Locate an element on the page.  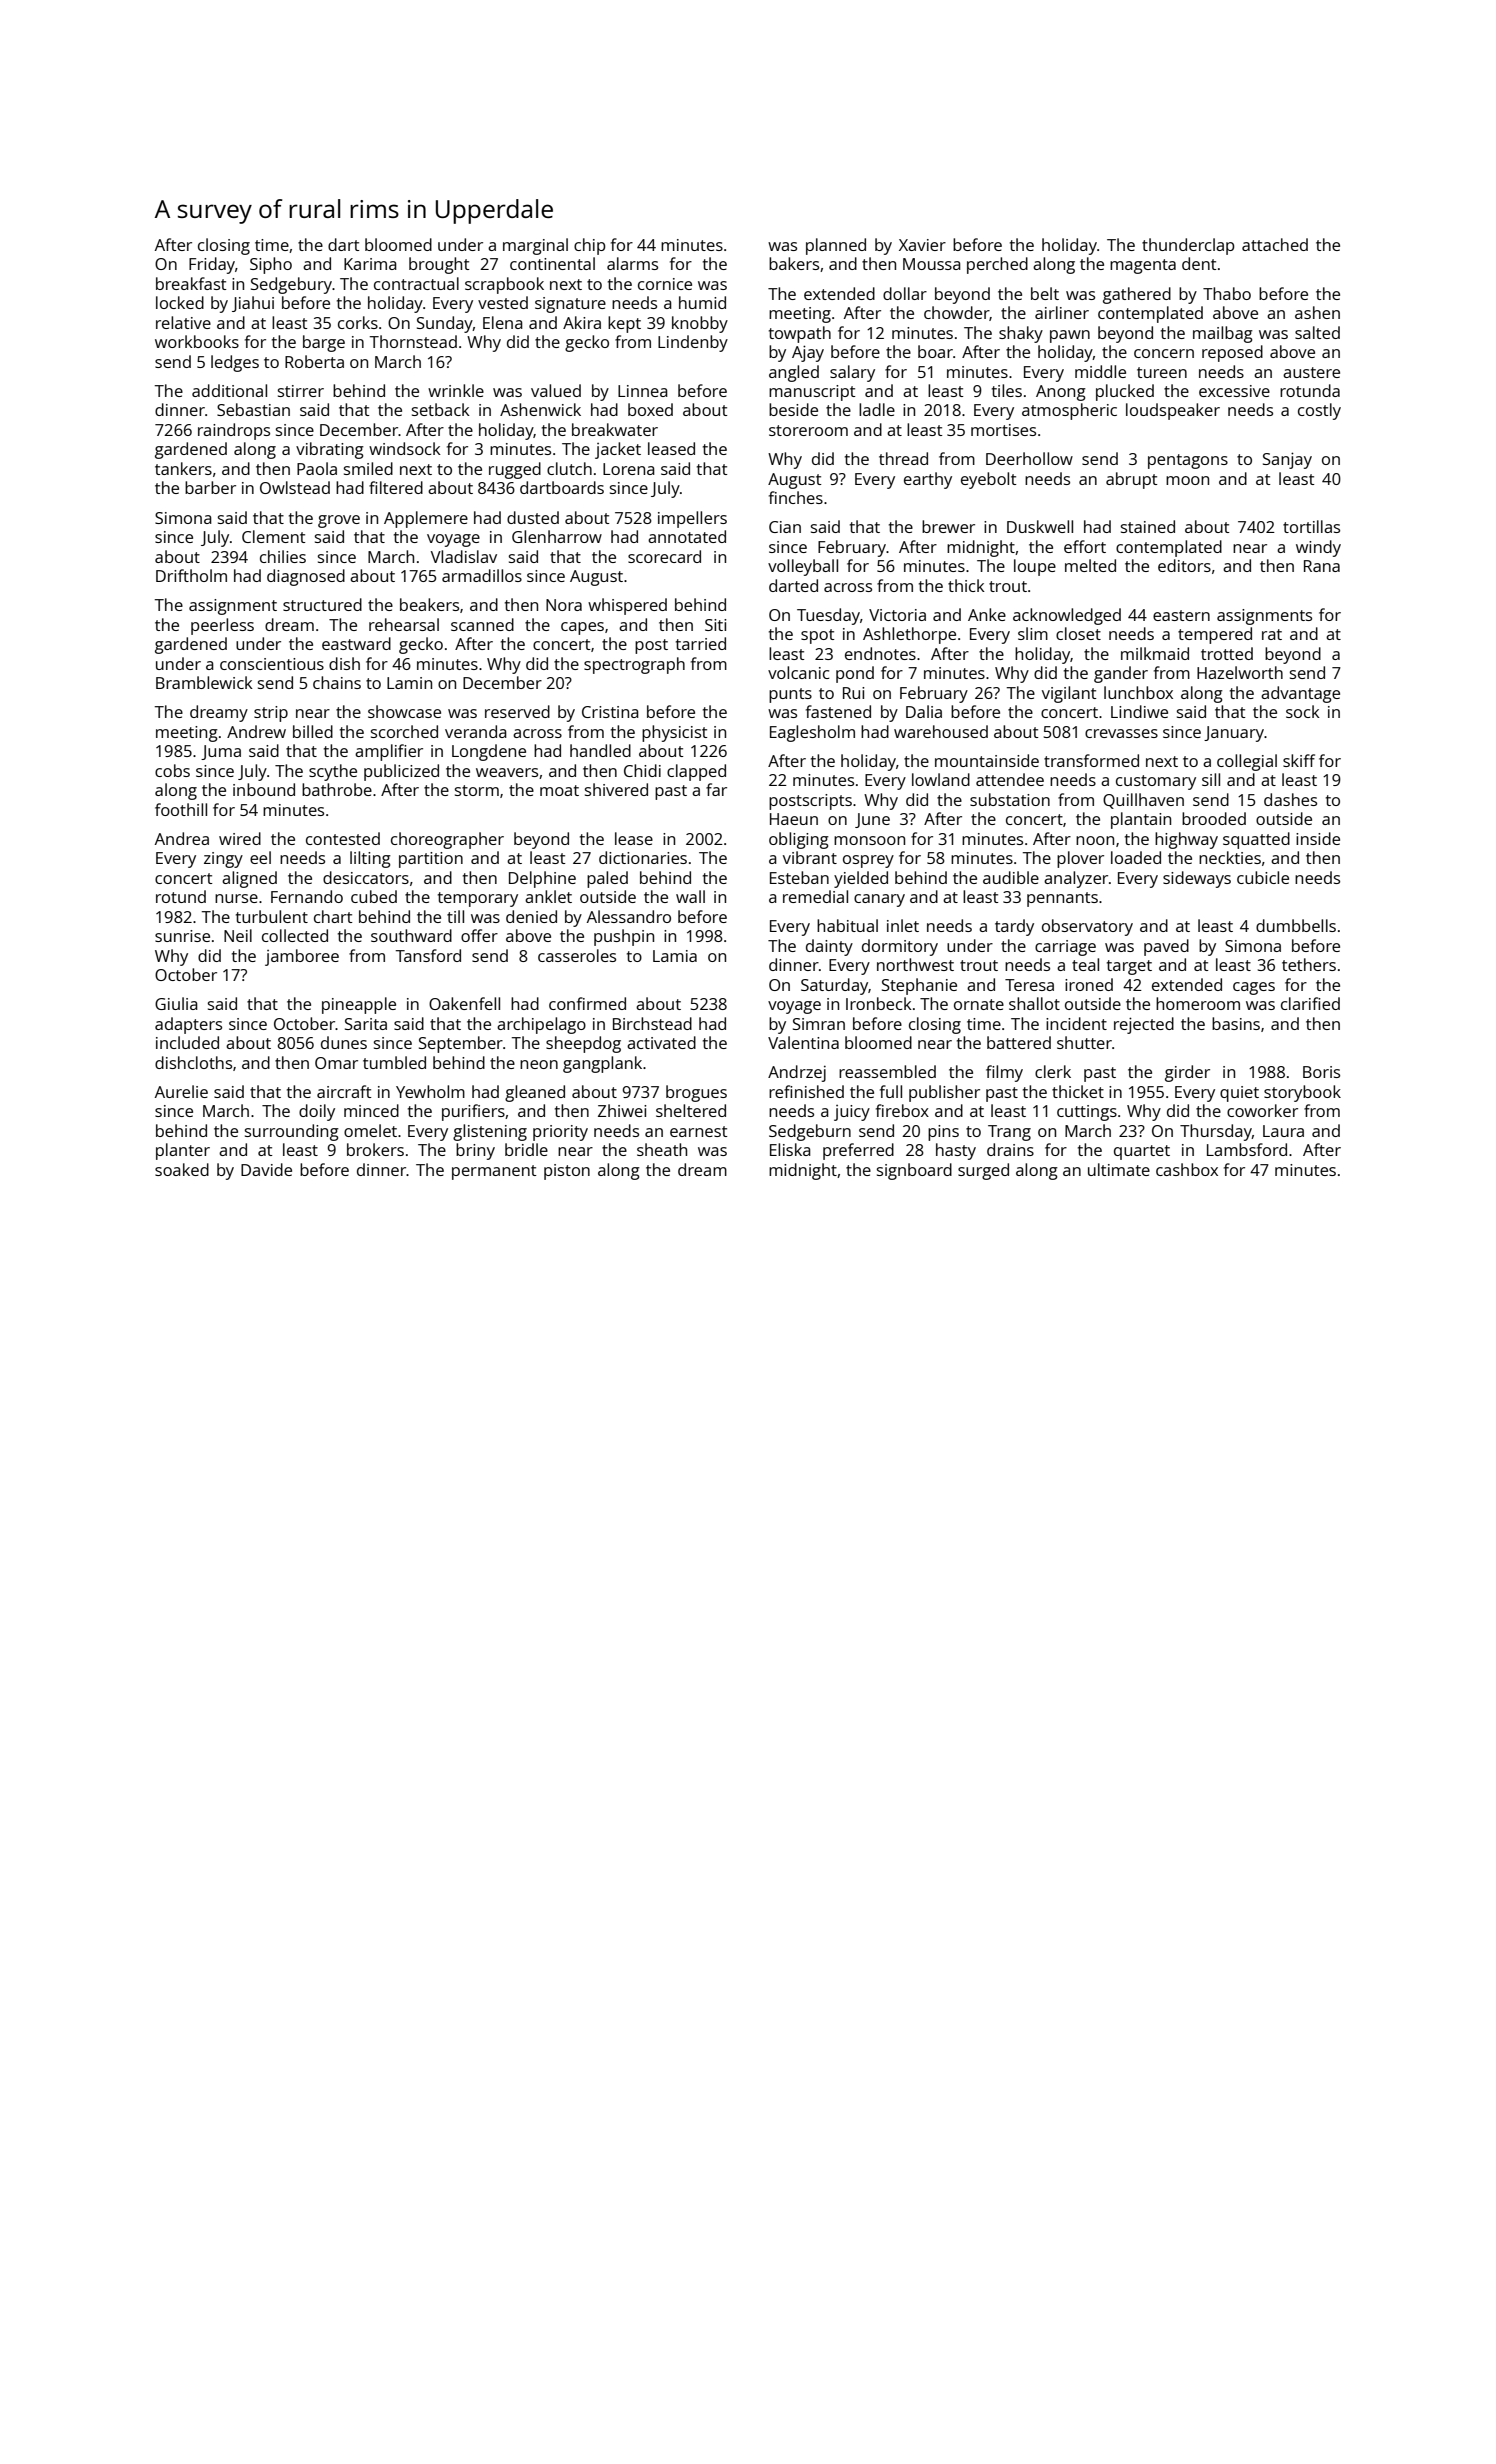
effort is located at coordinates (1085, 546).
